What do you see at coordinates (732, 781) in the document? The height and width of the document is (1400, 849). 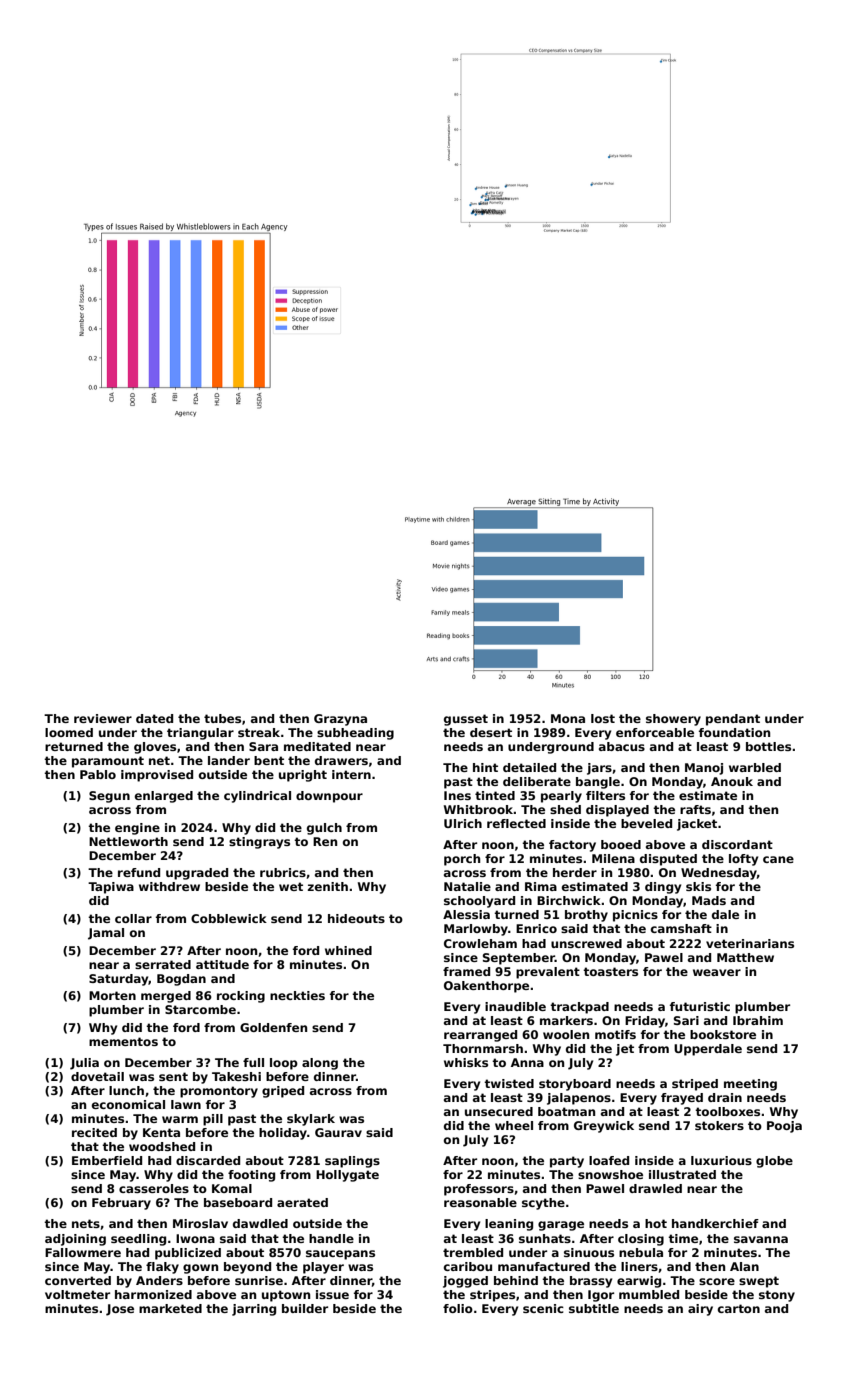 I see `Anouk` at bounding box center [732, 781].
